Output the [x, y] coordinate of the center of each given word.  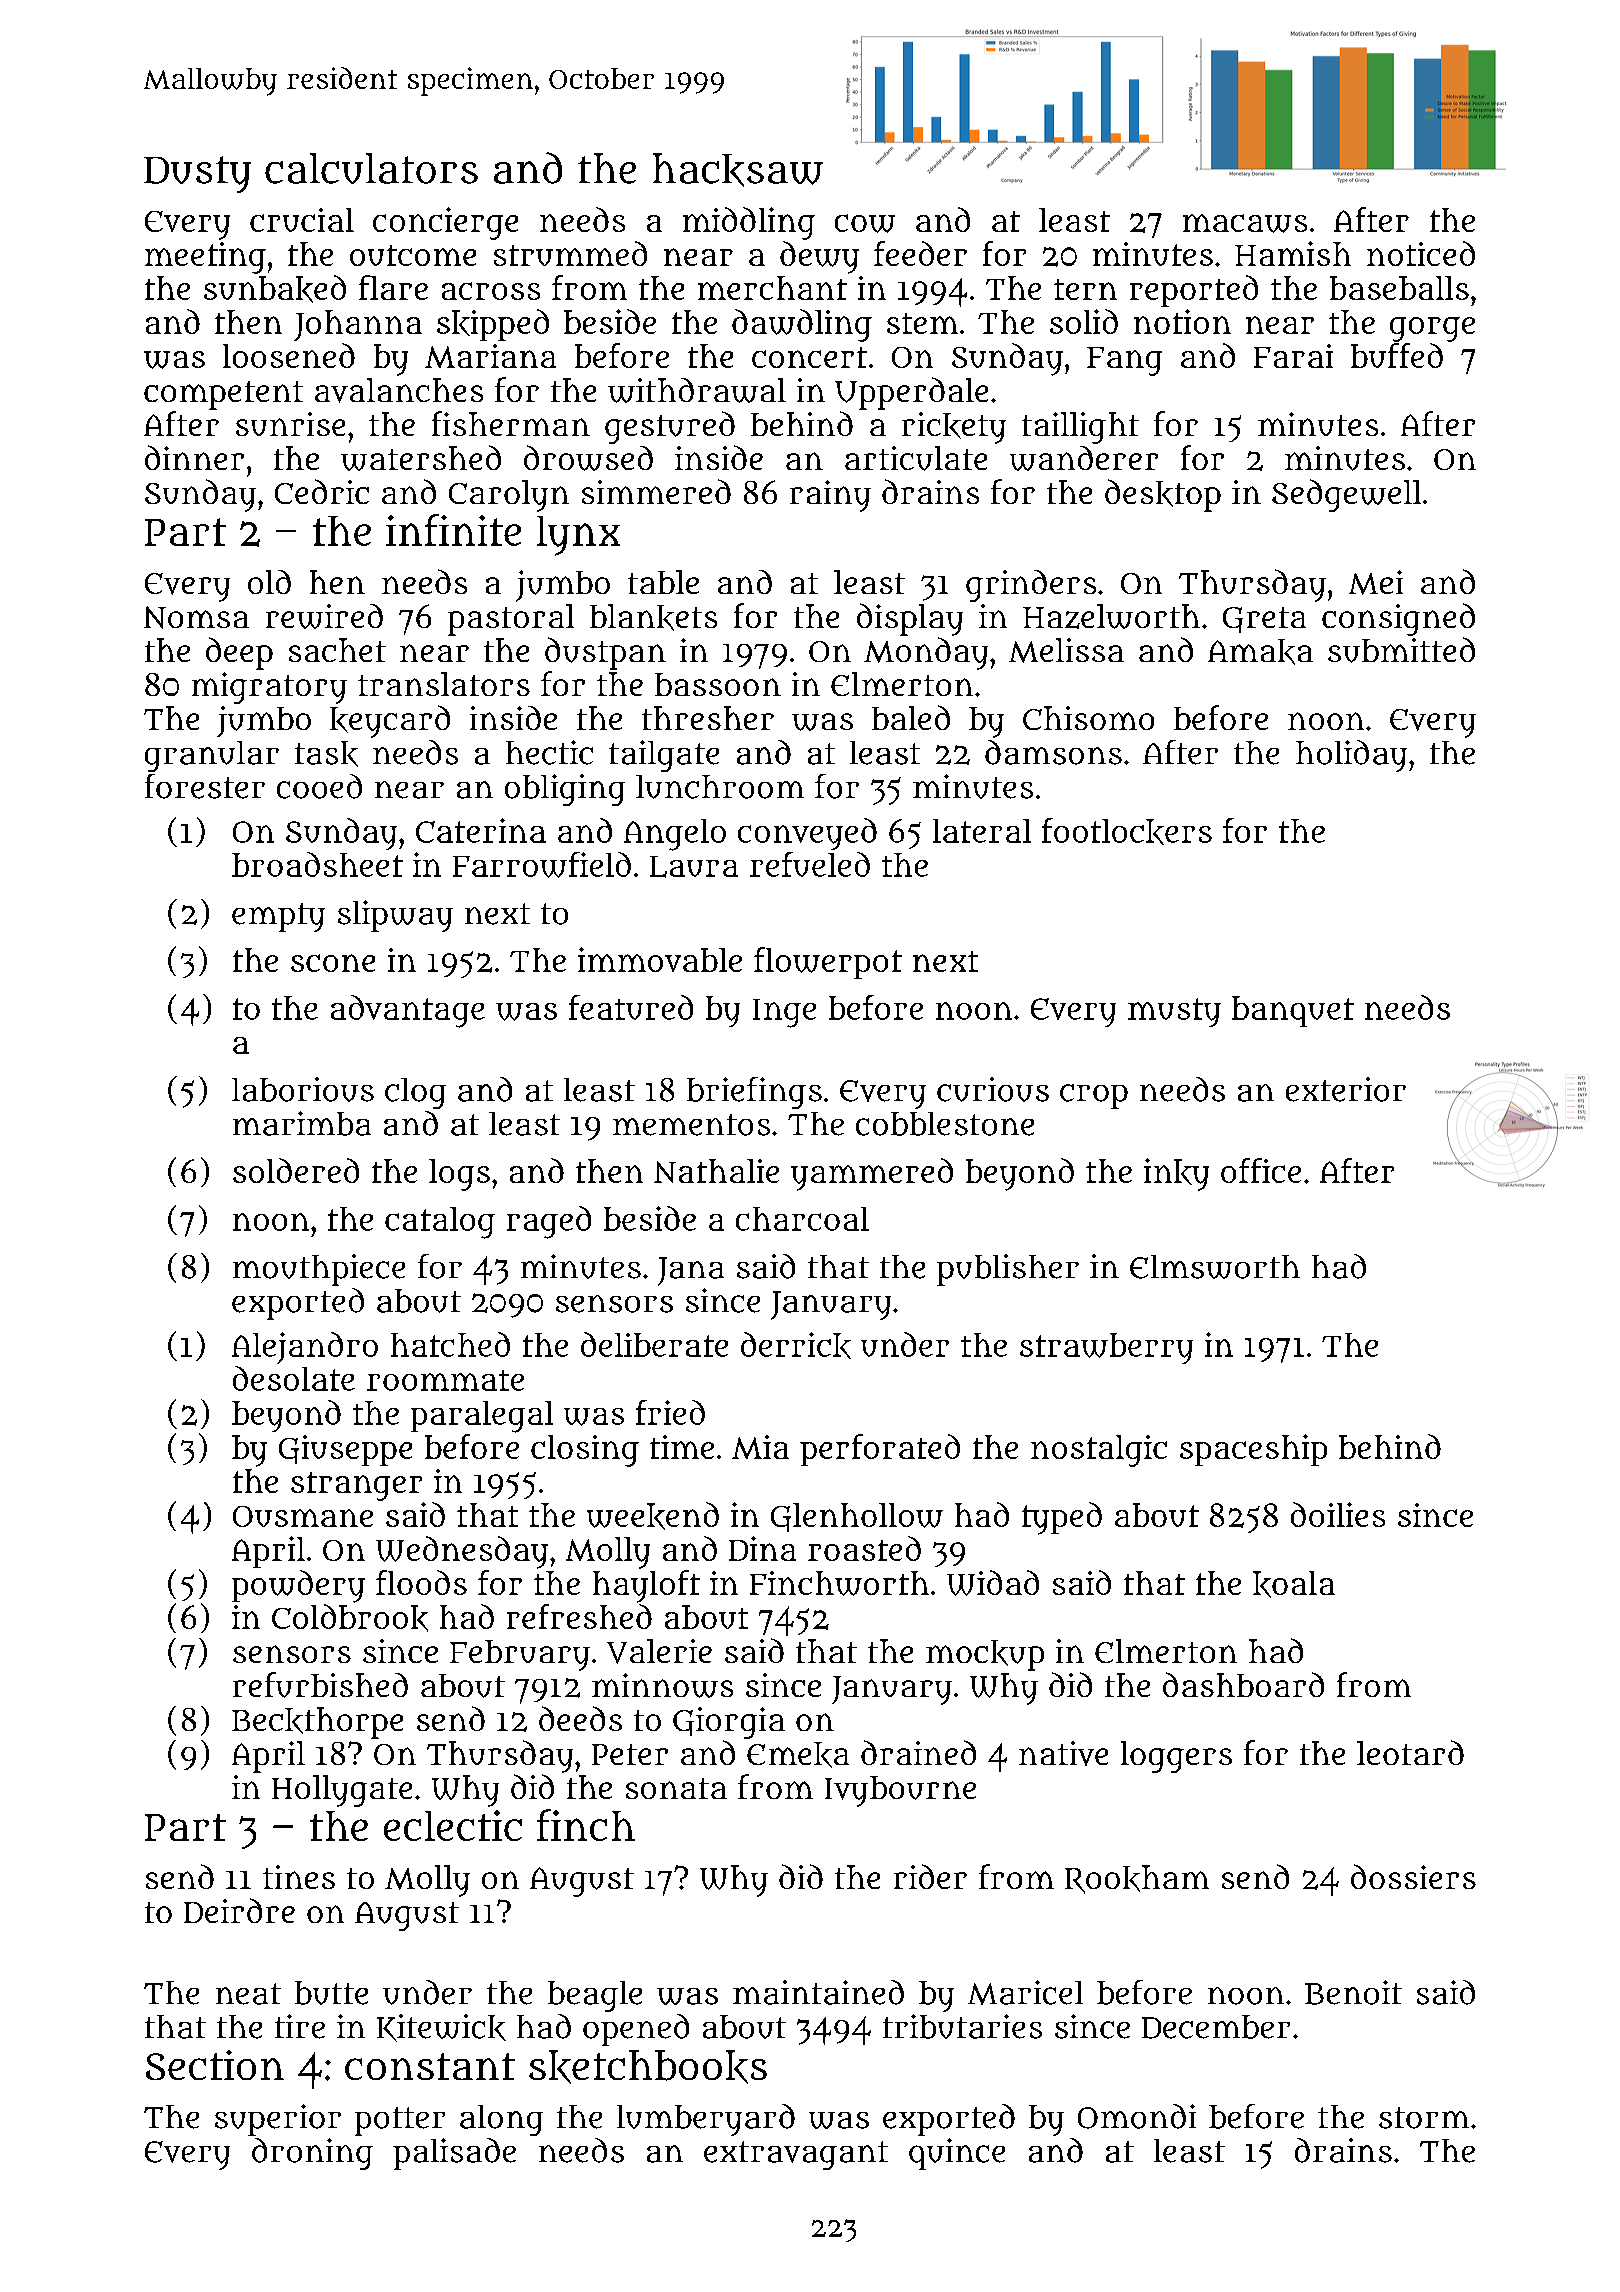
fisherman [511, 423]
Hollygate [342, 1791]
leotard [1410, 1752]
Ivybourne [900, 1791]
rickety [954, 428]
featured [631, 1007]
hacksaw [738, 170]
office [1261, 1170]
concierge [445, 223]
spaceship [1253, 1450]
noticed [1421, 253]
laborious [303, 1089]
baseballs [1399, 288]
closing [585, 1451]
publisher [1008, 1270]
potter [400, 2121]
